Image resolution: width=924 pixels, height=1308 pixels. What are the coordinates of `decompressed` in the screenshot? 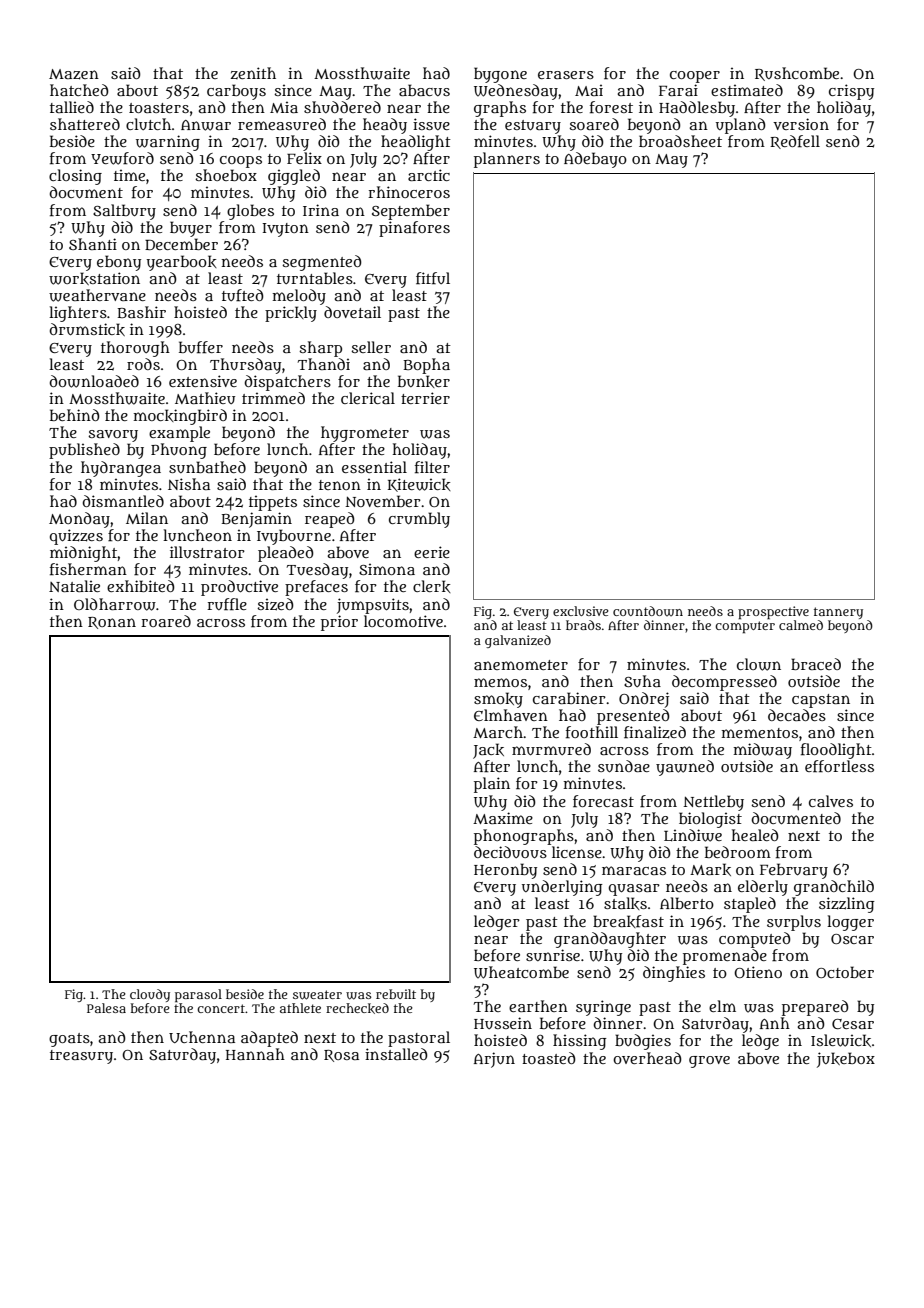 It's located at (724, 683).
